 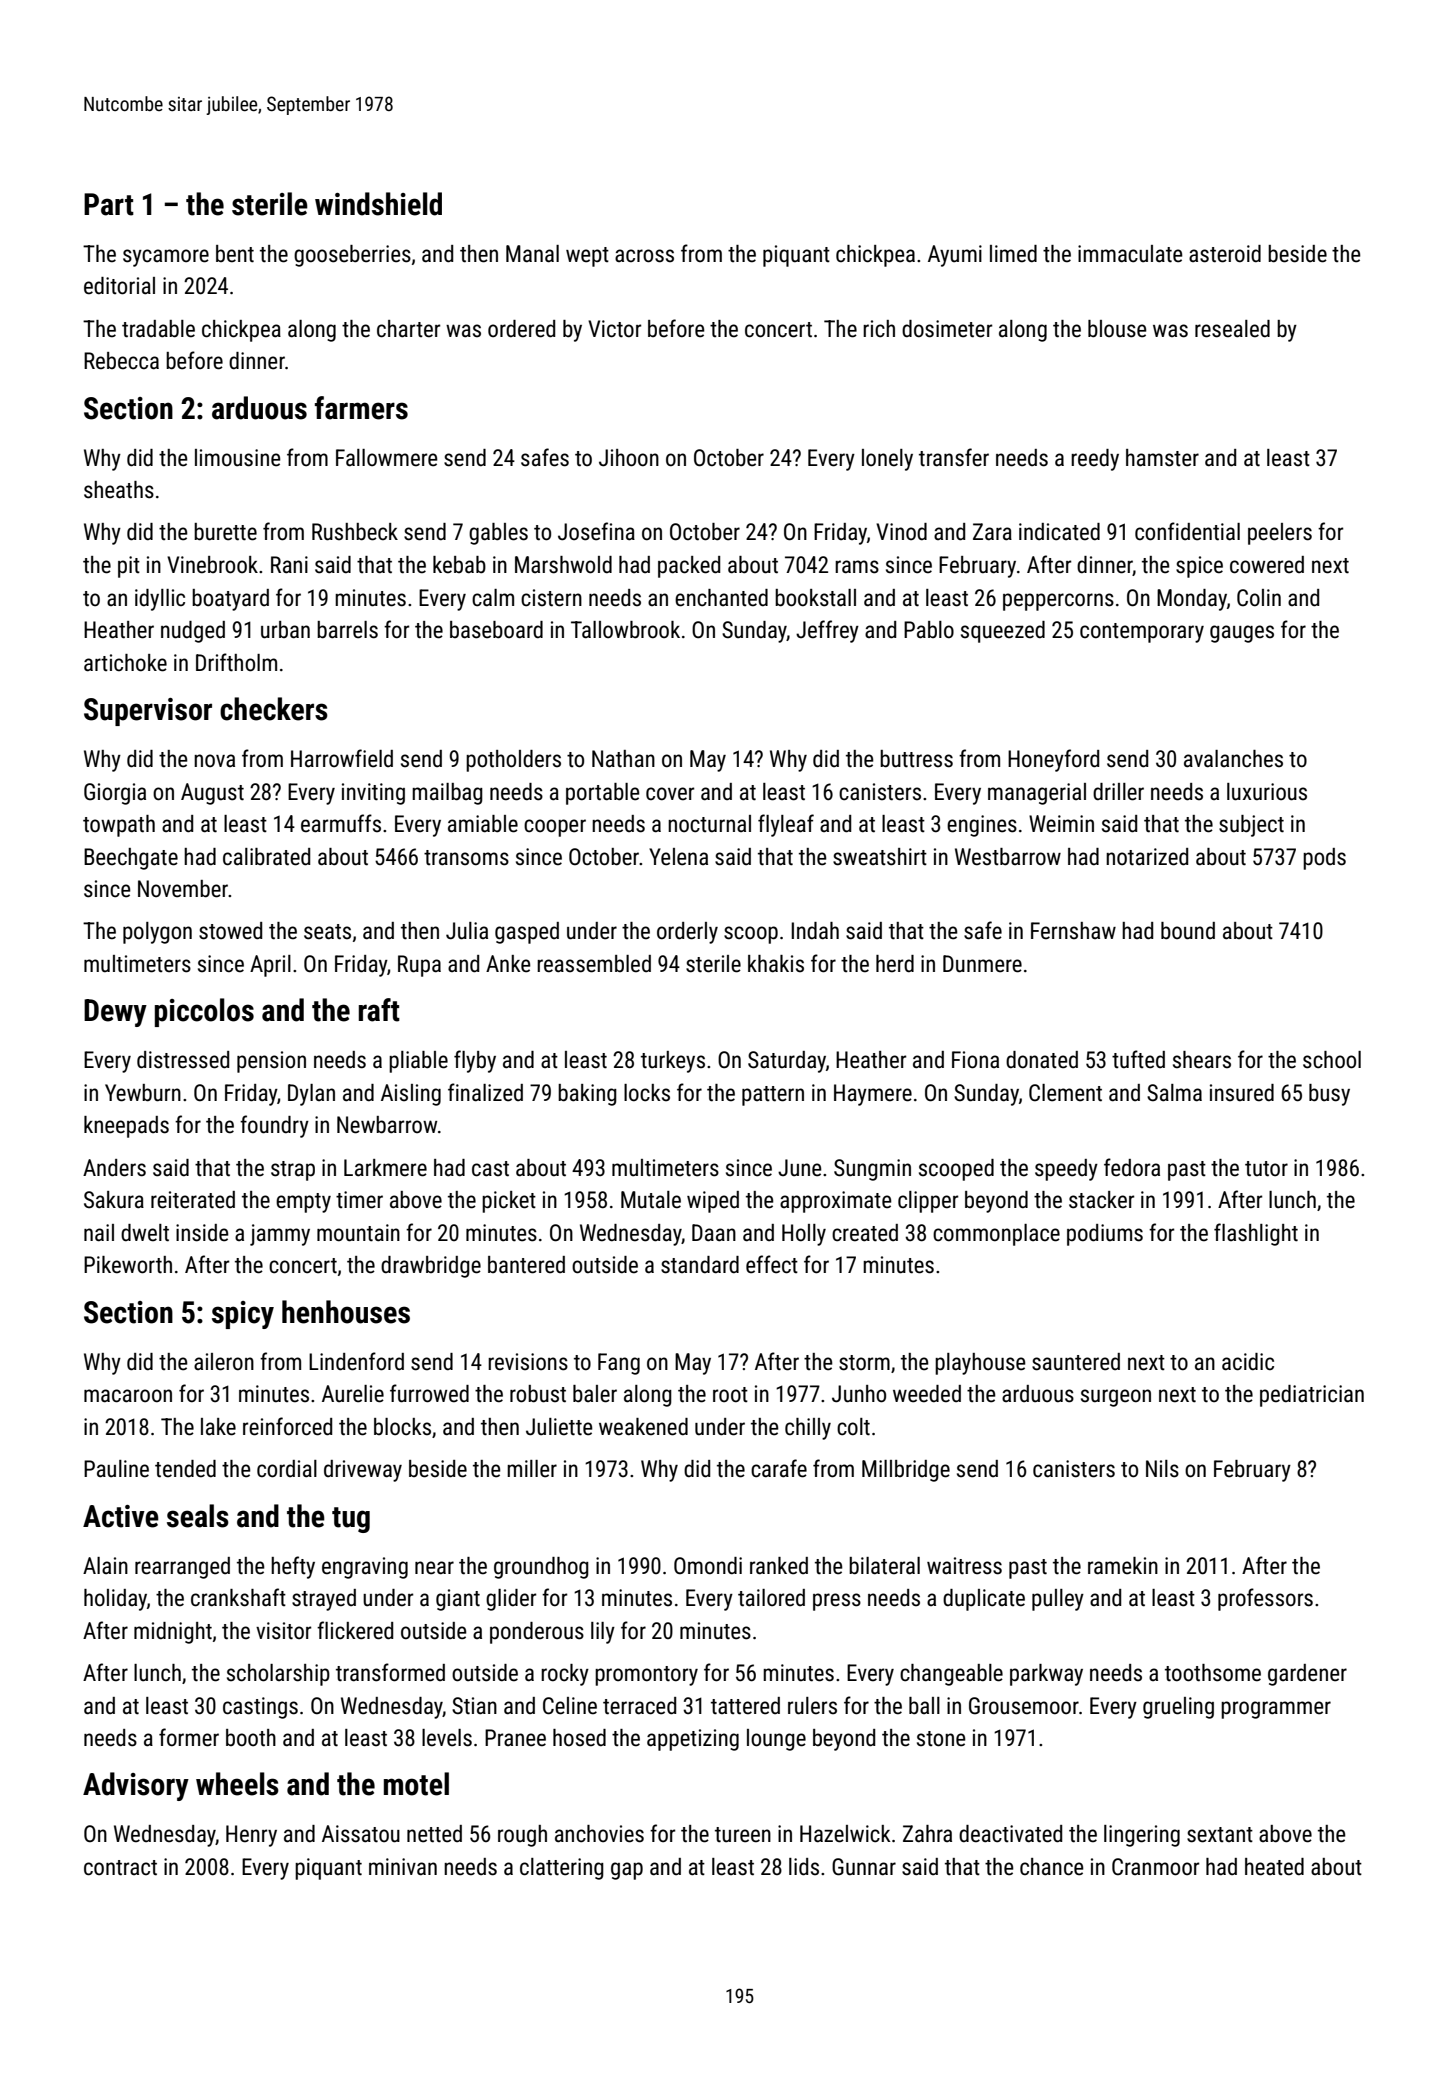 What do you see at coordinates (721, 598) in the document?
I see `enchanted` at bounding box center [721, 598].
